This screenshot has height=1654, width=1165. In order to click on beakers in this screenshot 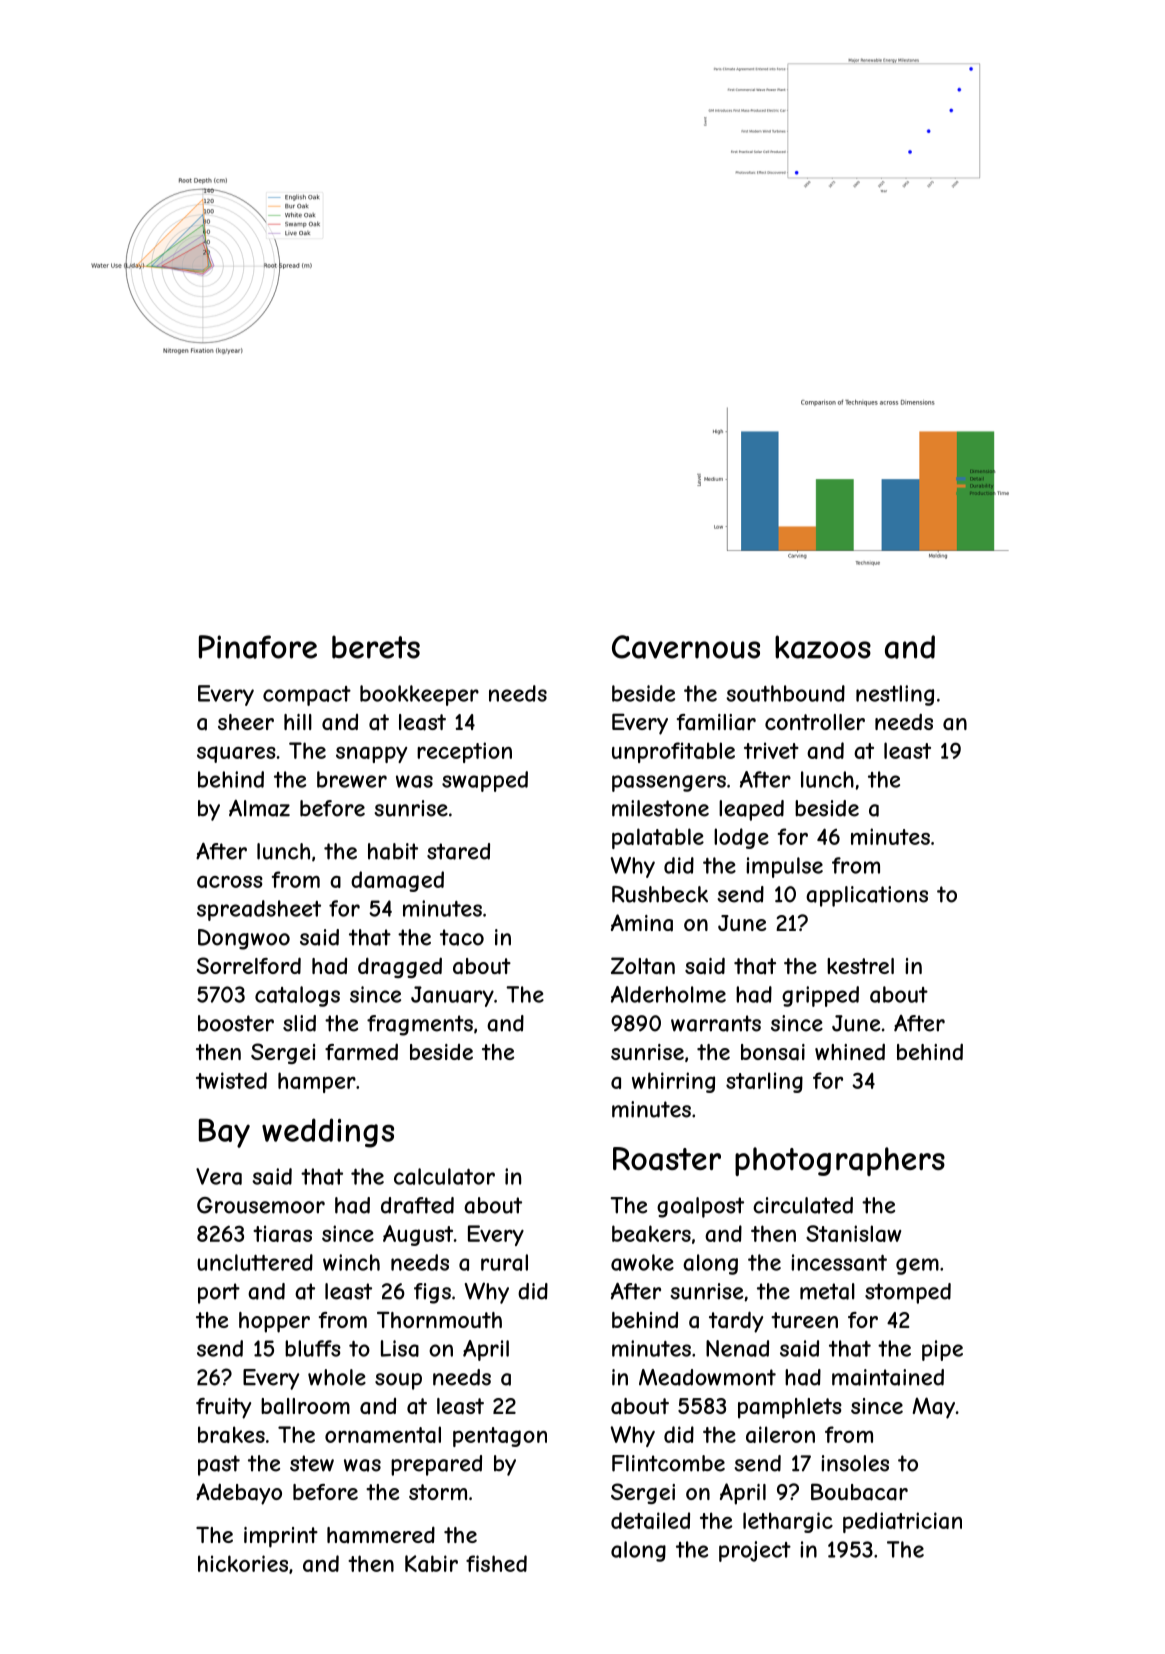, I will do `click(651, 1233)`.
